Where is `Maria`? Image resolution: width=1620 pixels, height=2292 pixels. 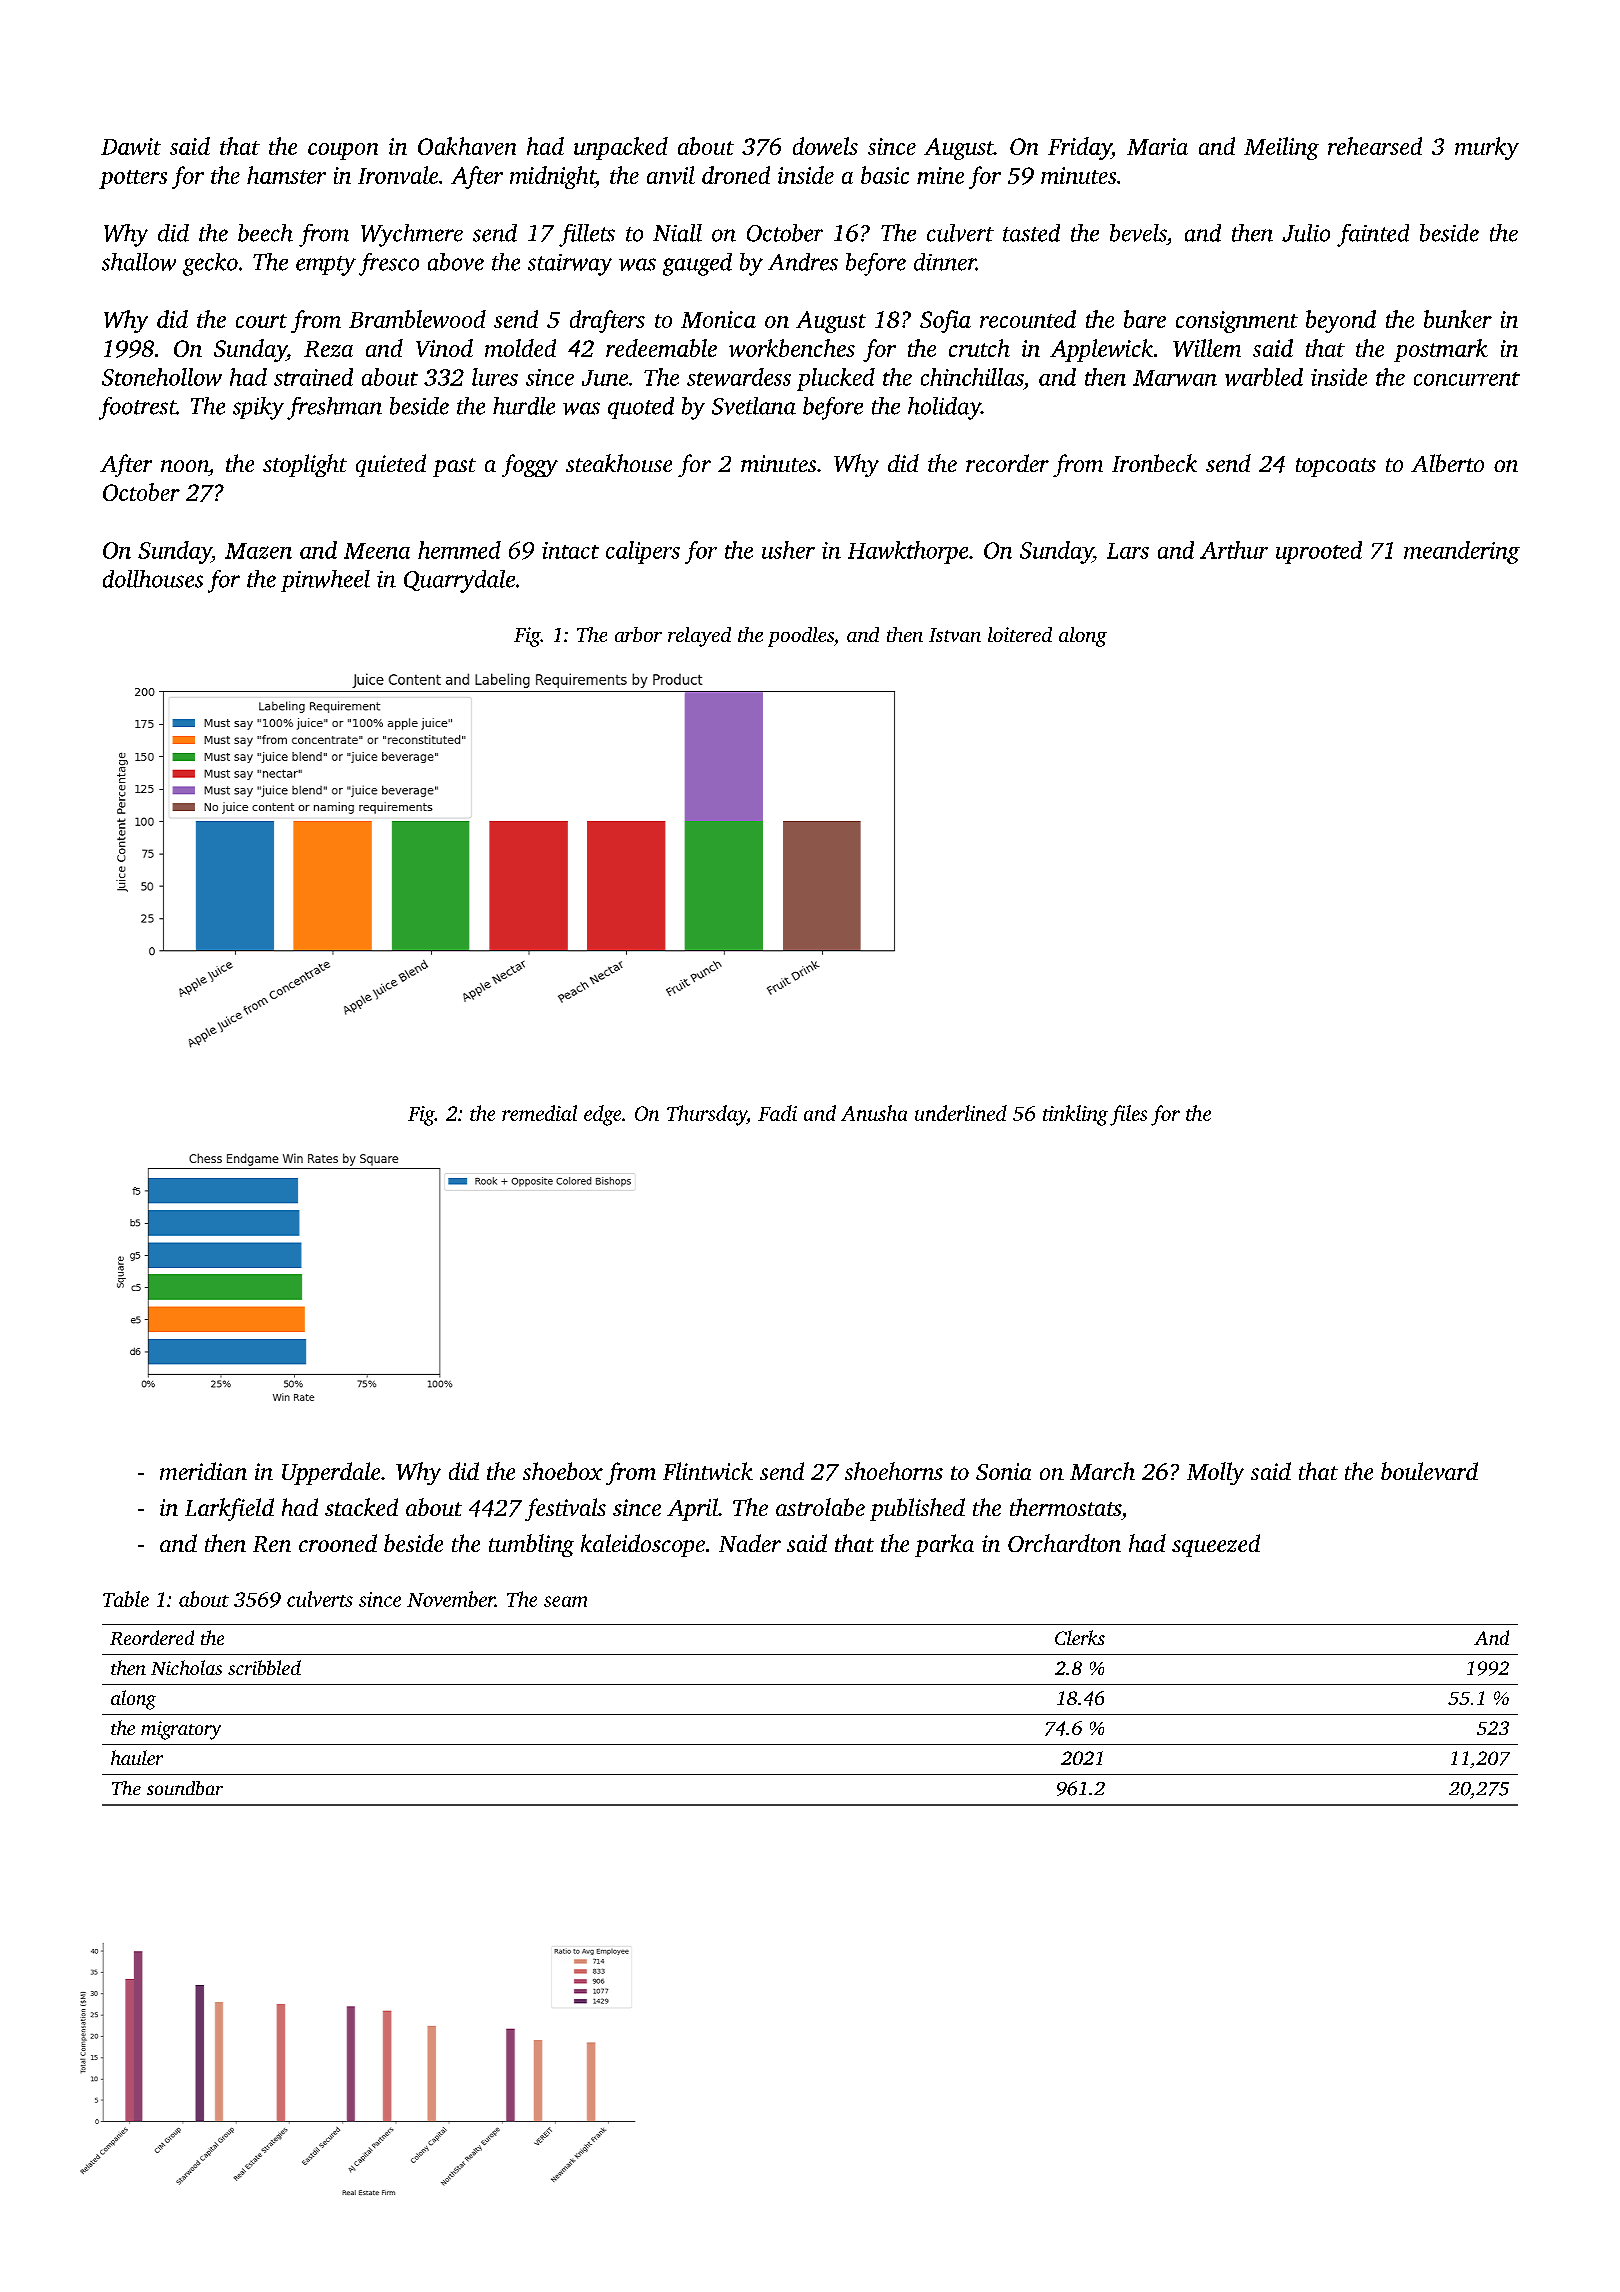 Maria is located at coordinates (1157, 146).
